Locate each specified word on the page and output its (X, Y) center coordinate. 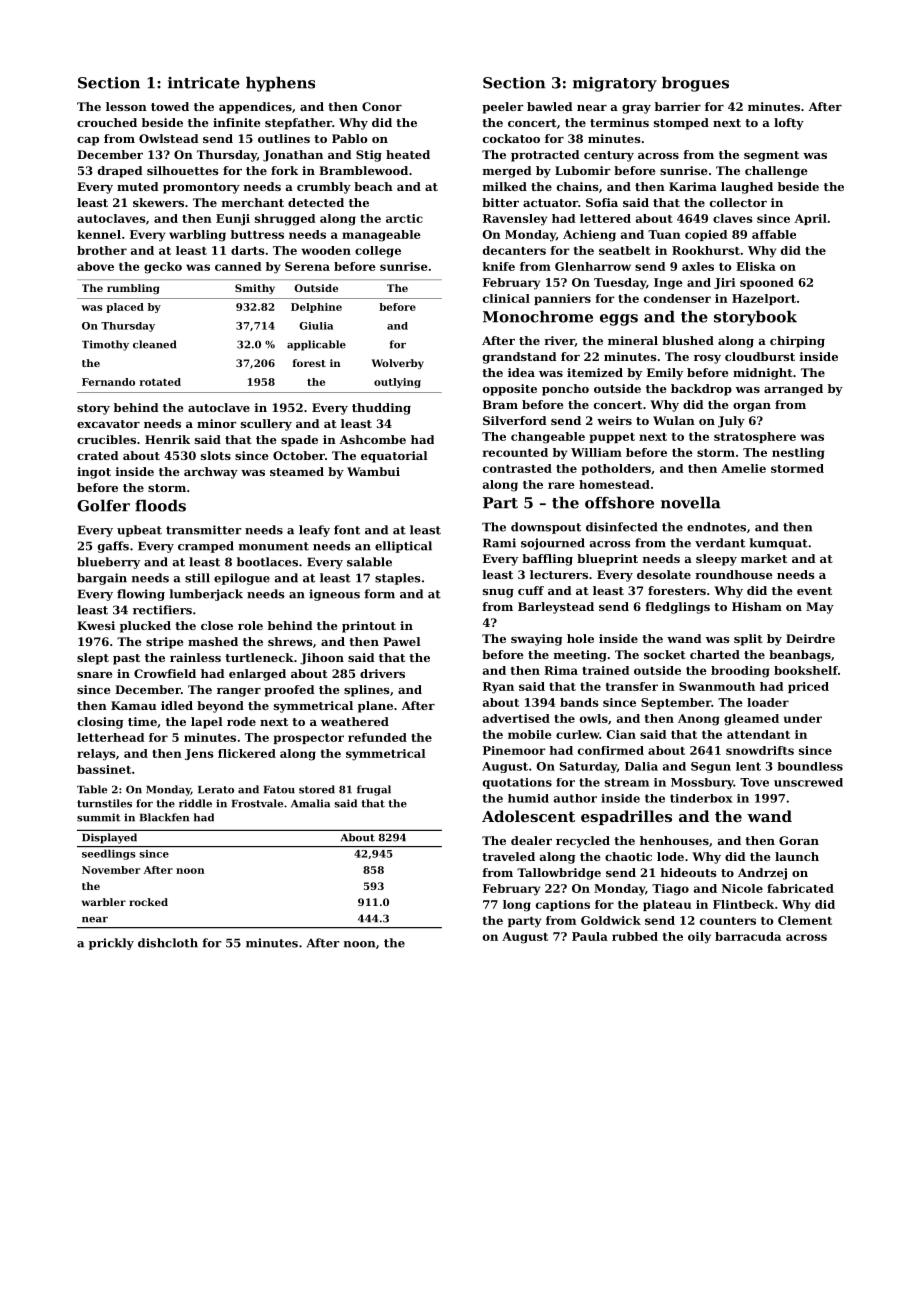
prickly (111, 944)
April (811, 219)
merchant (253, 202)
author (575, 798)
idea (521, 372)
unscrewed (808, 782)
